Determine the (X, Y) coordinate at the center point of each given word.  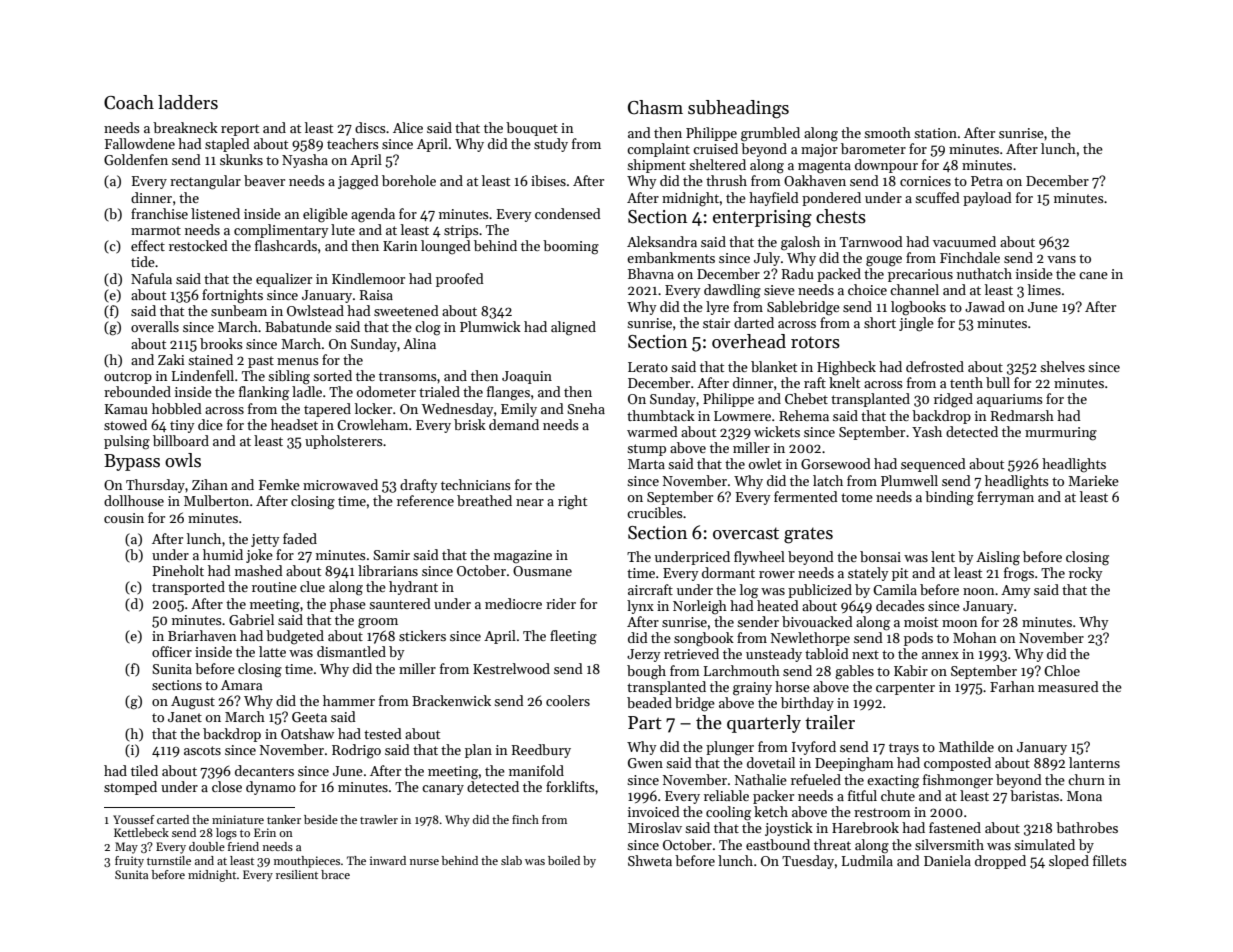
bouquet (532, 129)
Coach (129, 102)
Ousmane (542, 571)
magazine (523, 557)
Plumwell (909, 480)
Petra (987, 181)
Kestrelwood (511, 668)
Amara (241, 685)
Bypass (132, 462)
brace (335, 874)
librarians (388, 570)
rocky (1086, 574)
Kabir (911, 670)
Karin (400, 246)
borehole (409, 180)
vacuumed (964, 241)
